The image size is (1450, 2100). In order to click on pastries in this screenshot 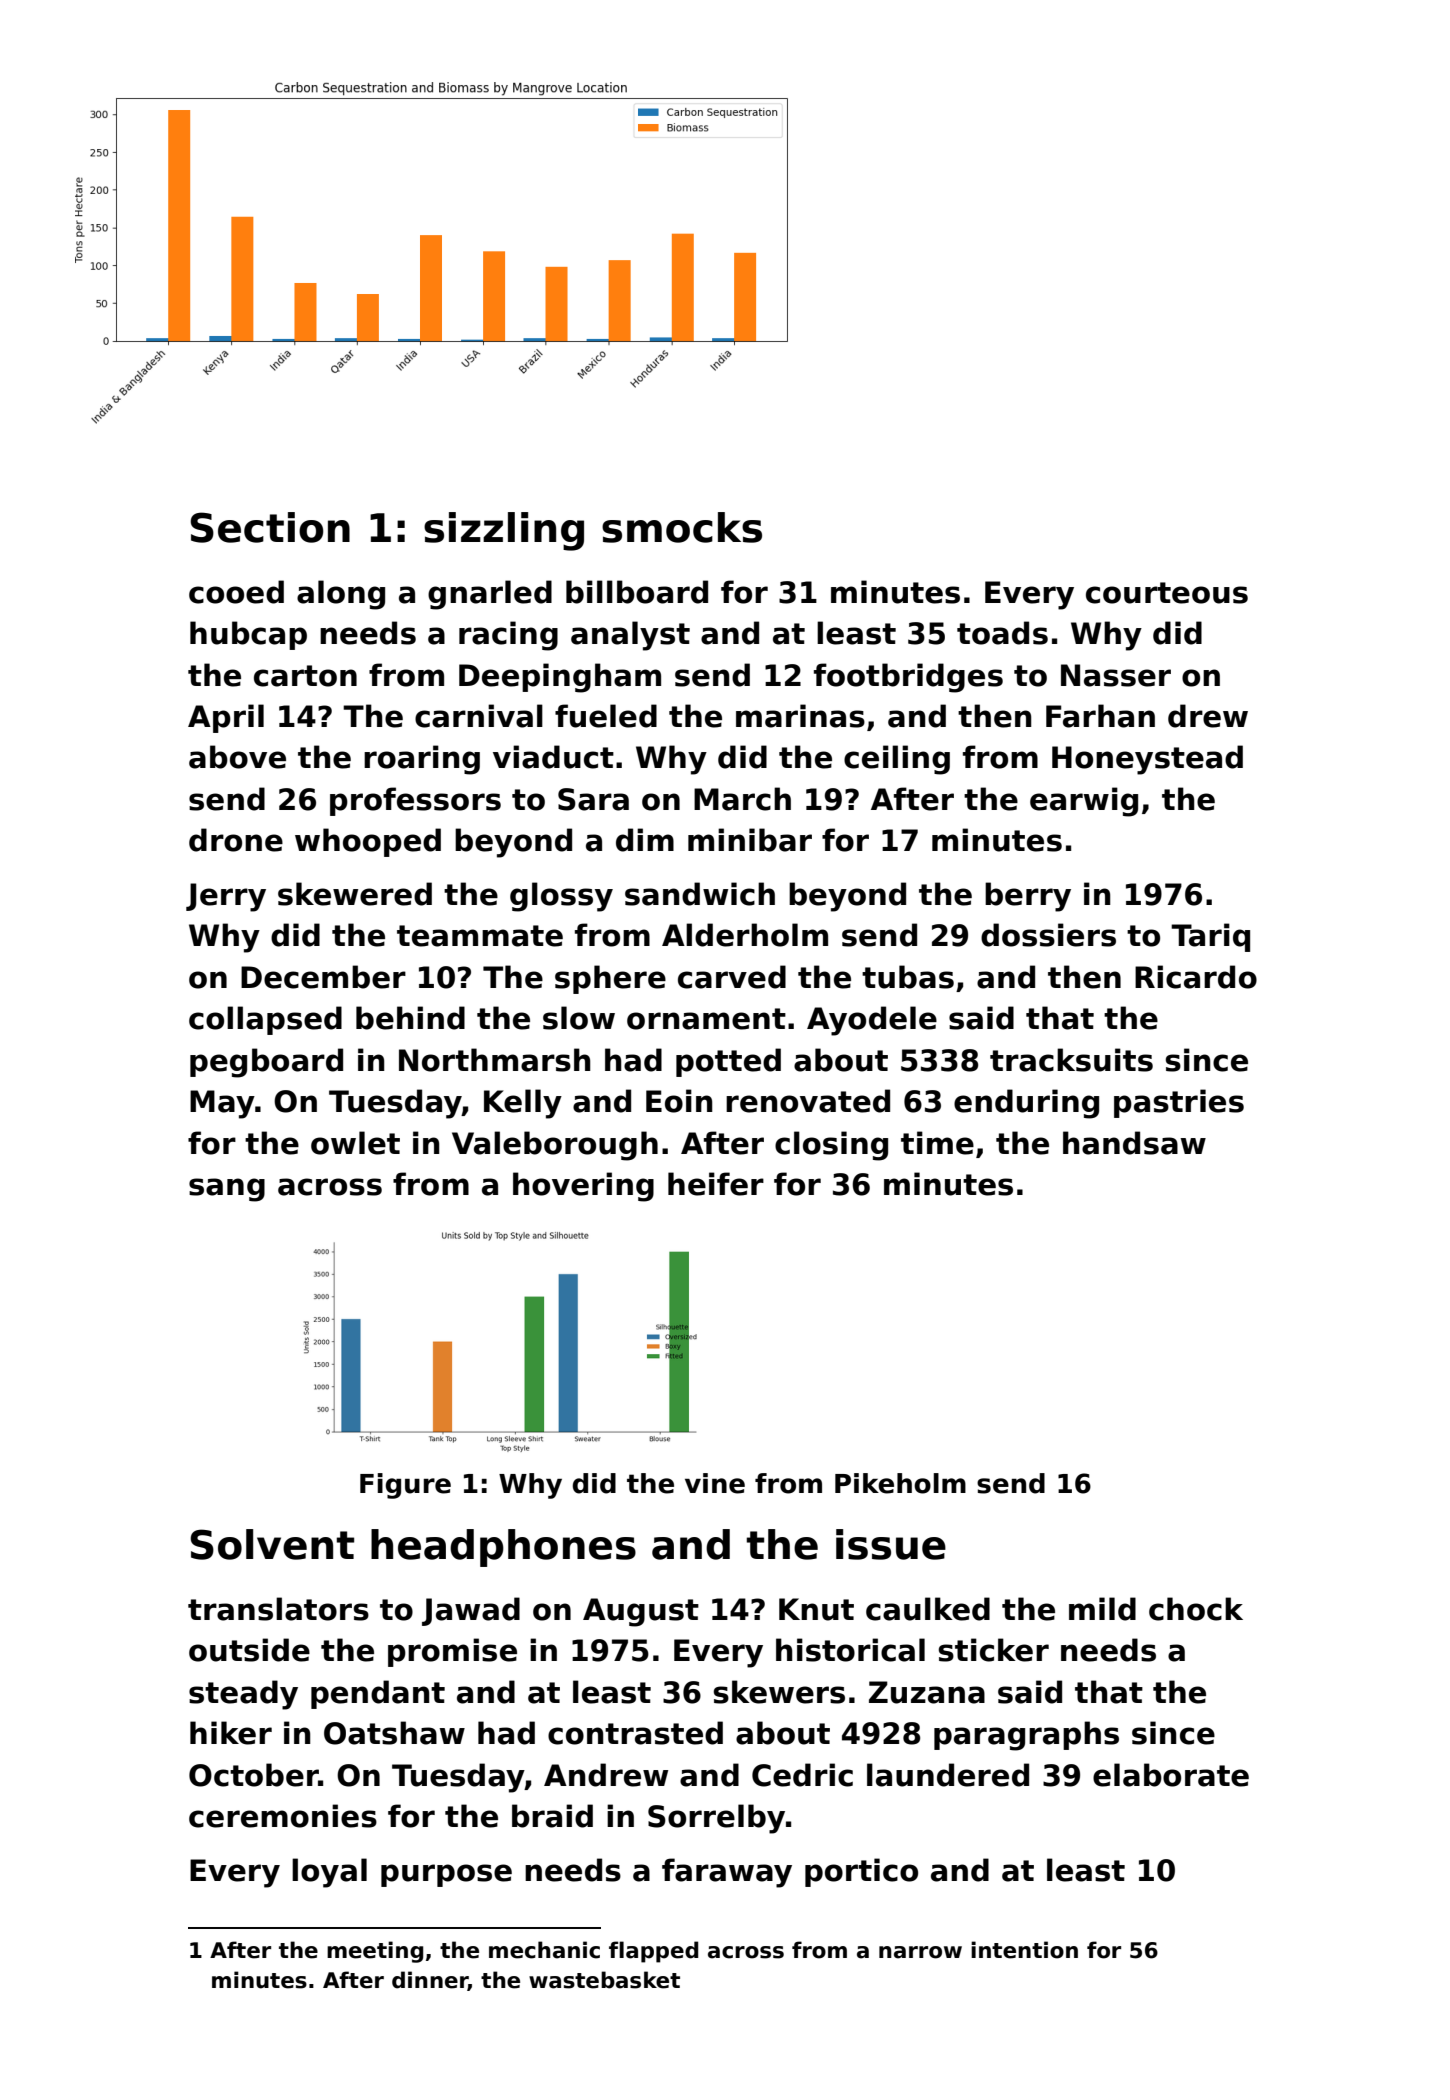, I will do `click(1179, 1103)`.
